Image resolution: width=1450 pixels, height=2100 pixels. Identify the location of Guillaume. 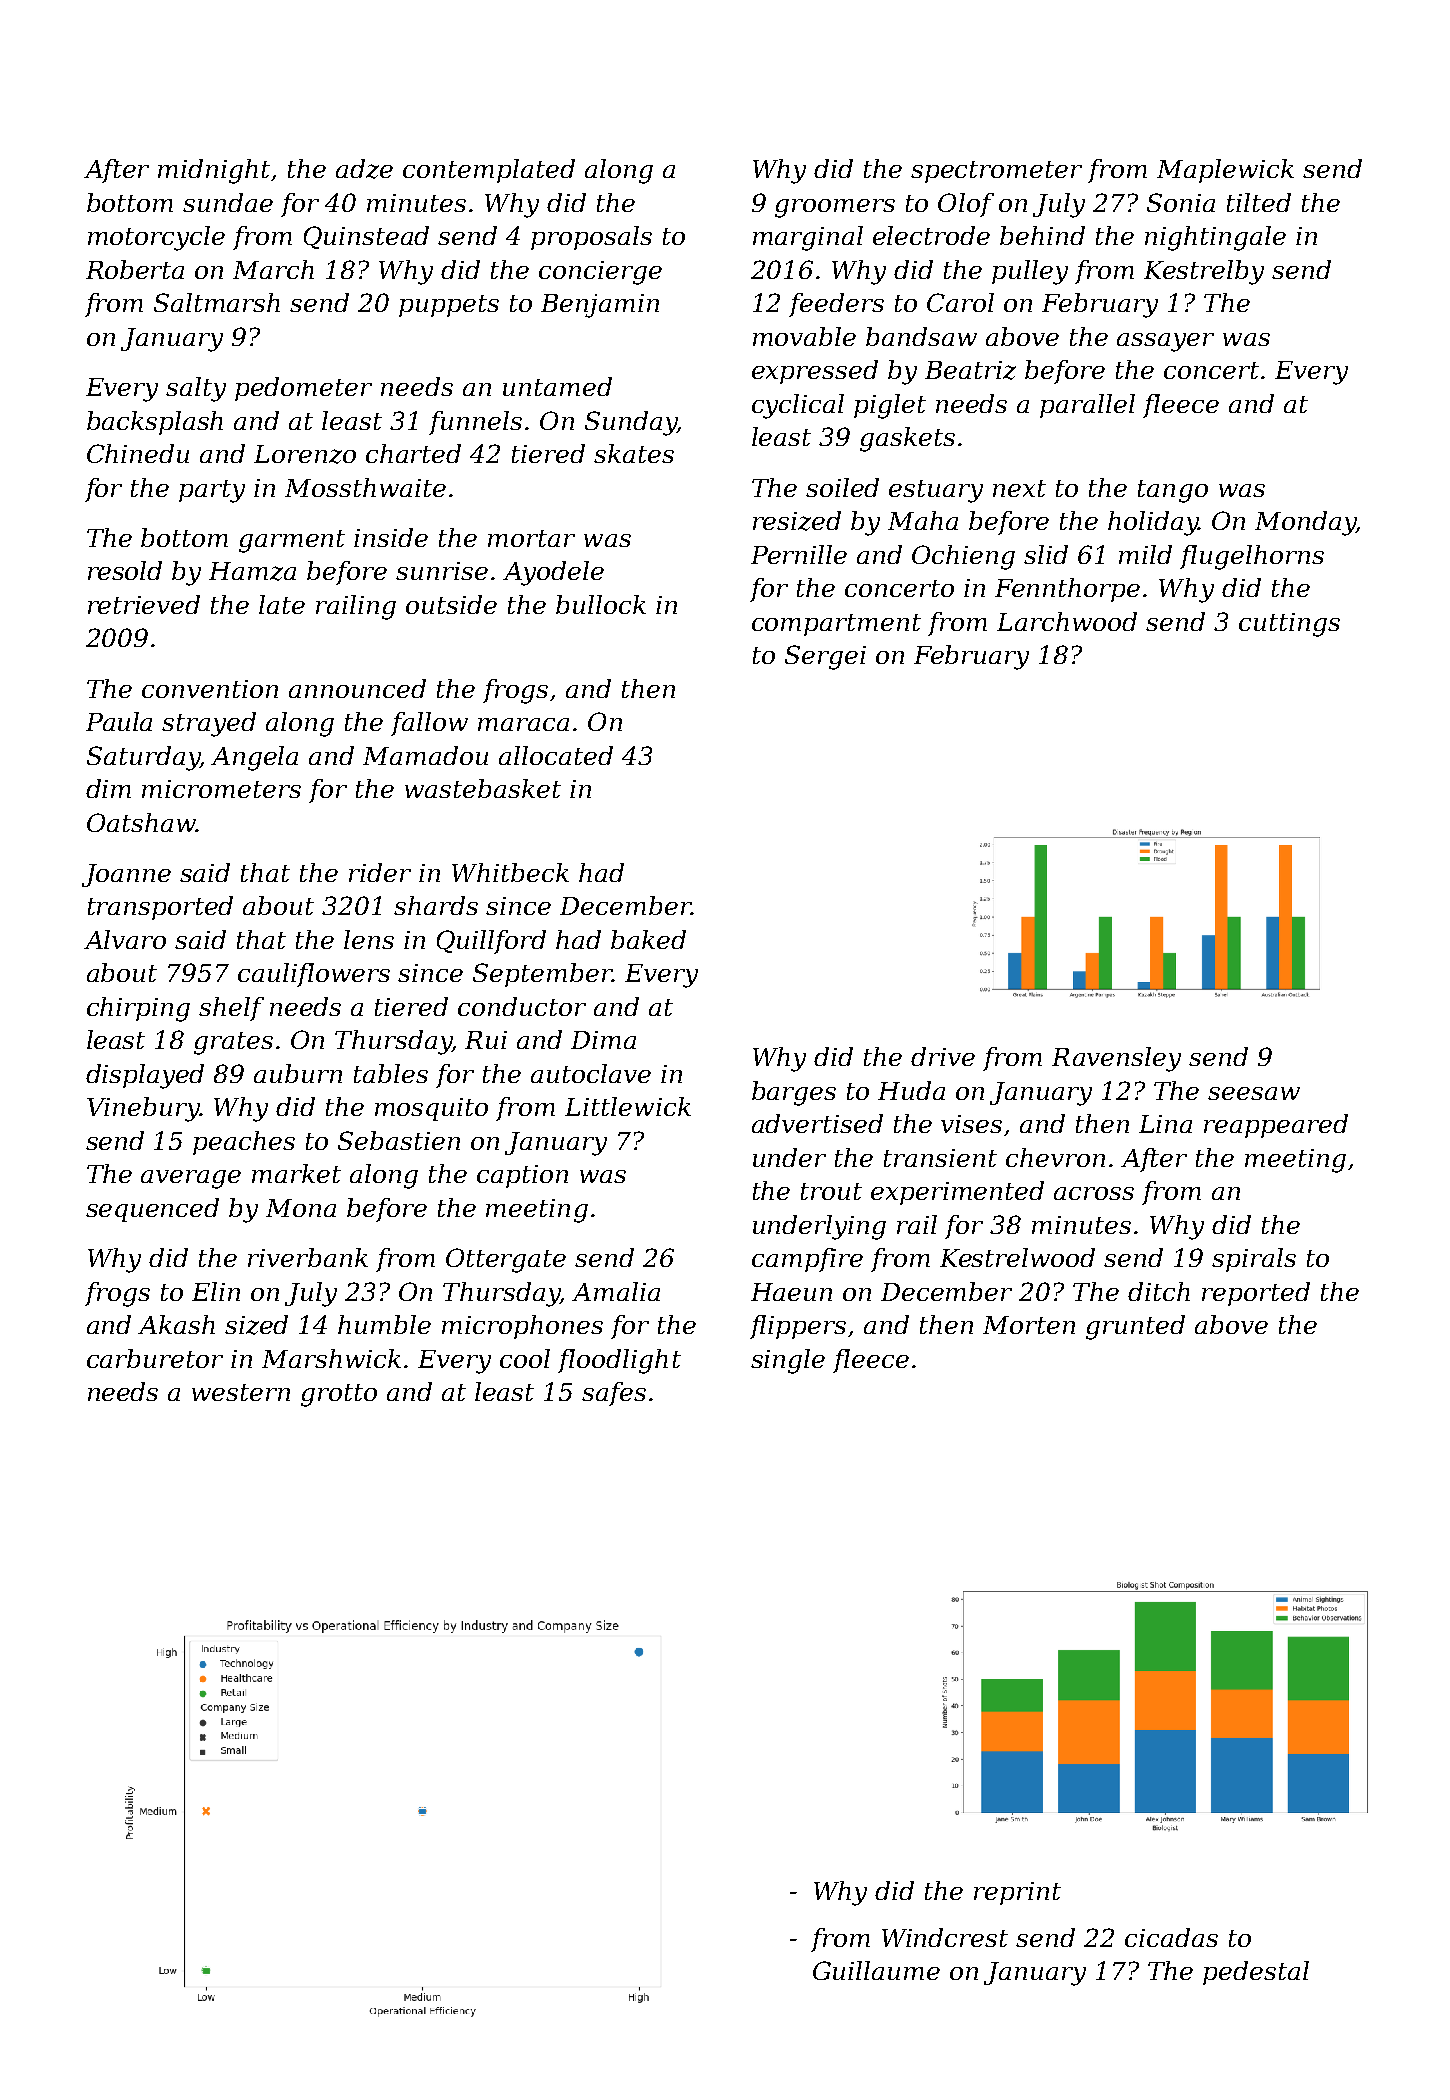
(876, 1970).
